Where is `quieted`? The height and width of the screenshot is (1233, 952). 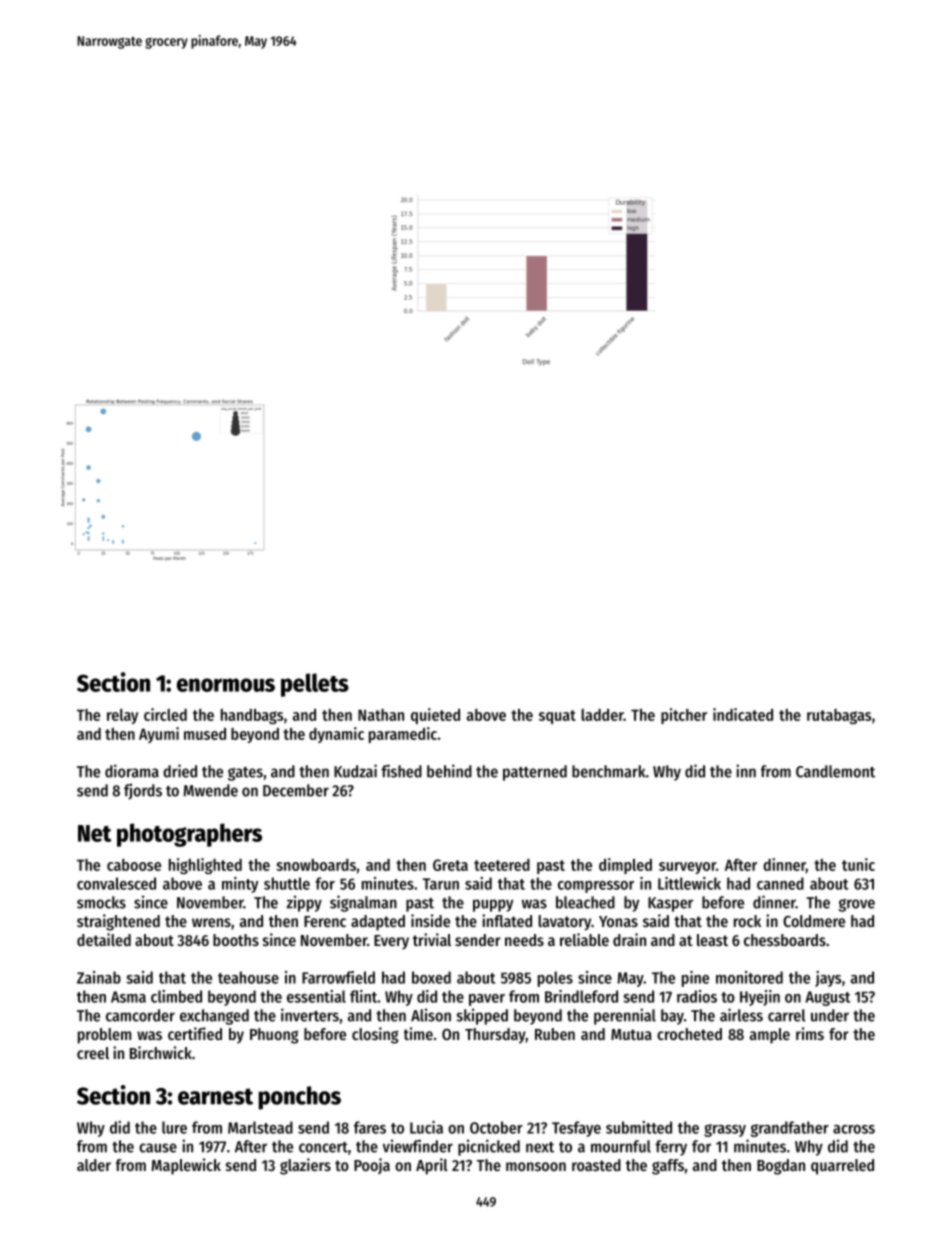
quieted is located at coordinates (435, 716).
